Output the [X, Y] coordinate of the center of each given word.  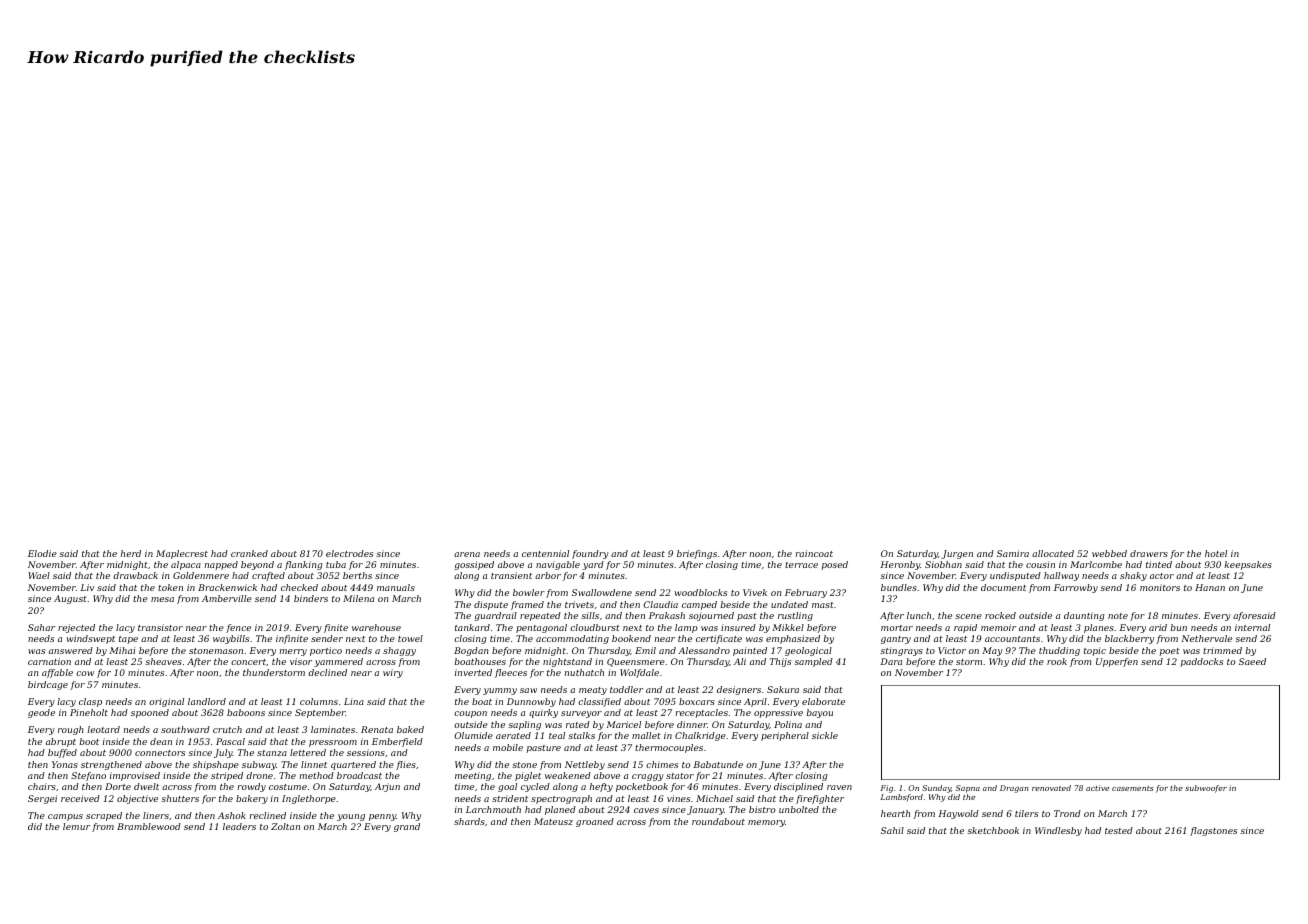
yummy [500, 691]
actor [1162, 576]
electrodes [349, 553]
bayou [819, 713]
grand [407, 827]
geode [41, 713]
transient [511, 575]
